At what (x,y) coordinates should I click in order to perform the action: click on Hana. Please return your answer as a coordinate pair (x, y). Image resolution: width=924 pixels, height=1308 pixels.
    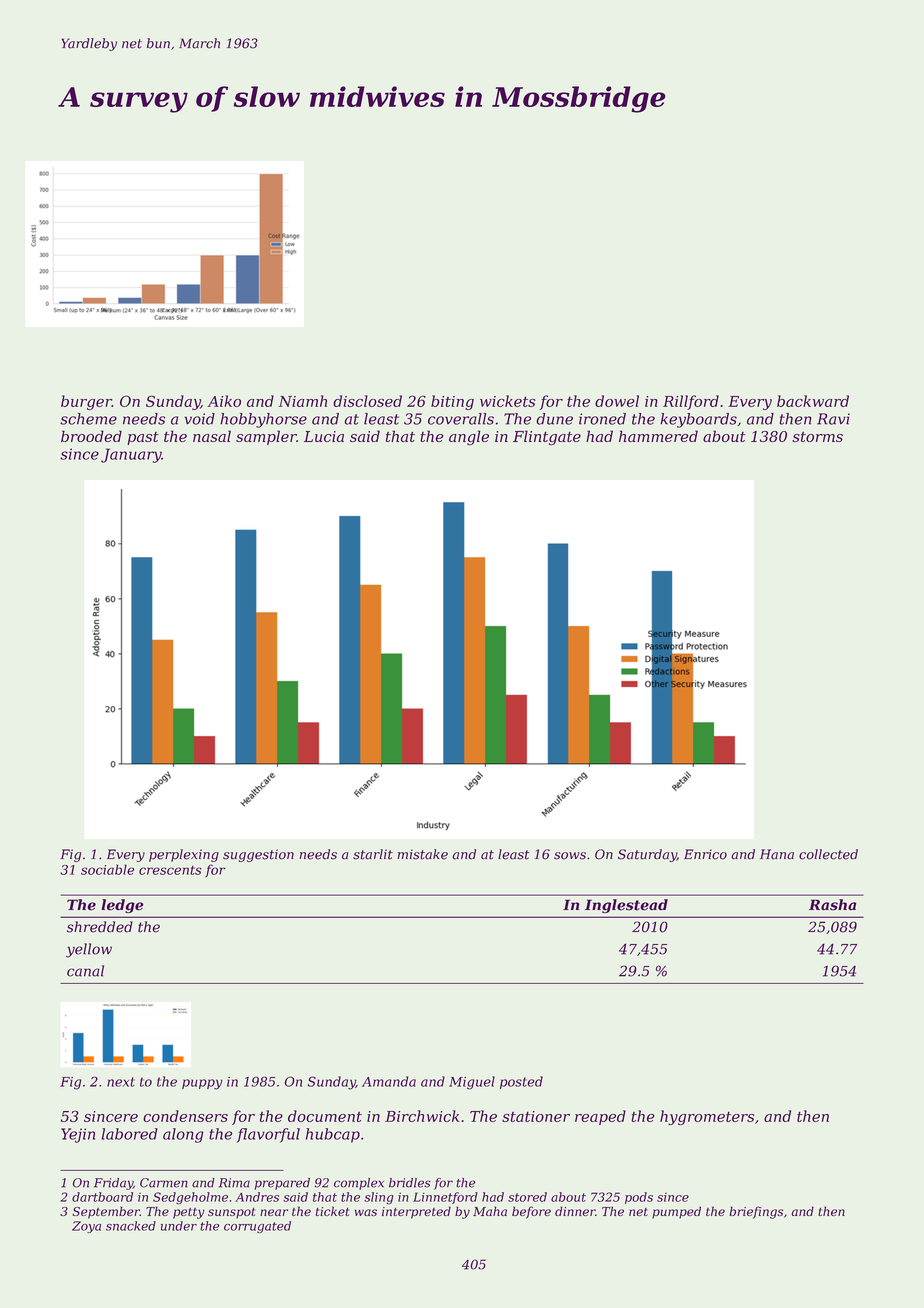
    Looking at the image, I should click on (777, 854).
